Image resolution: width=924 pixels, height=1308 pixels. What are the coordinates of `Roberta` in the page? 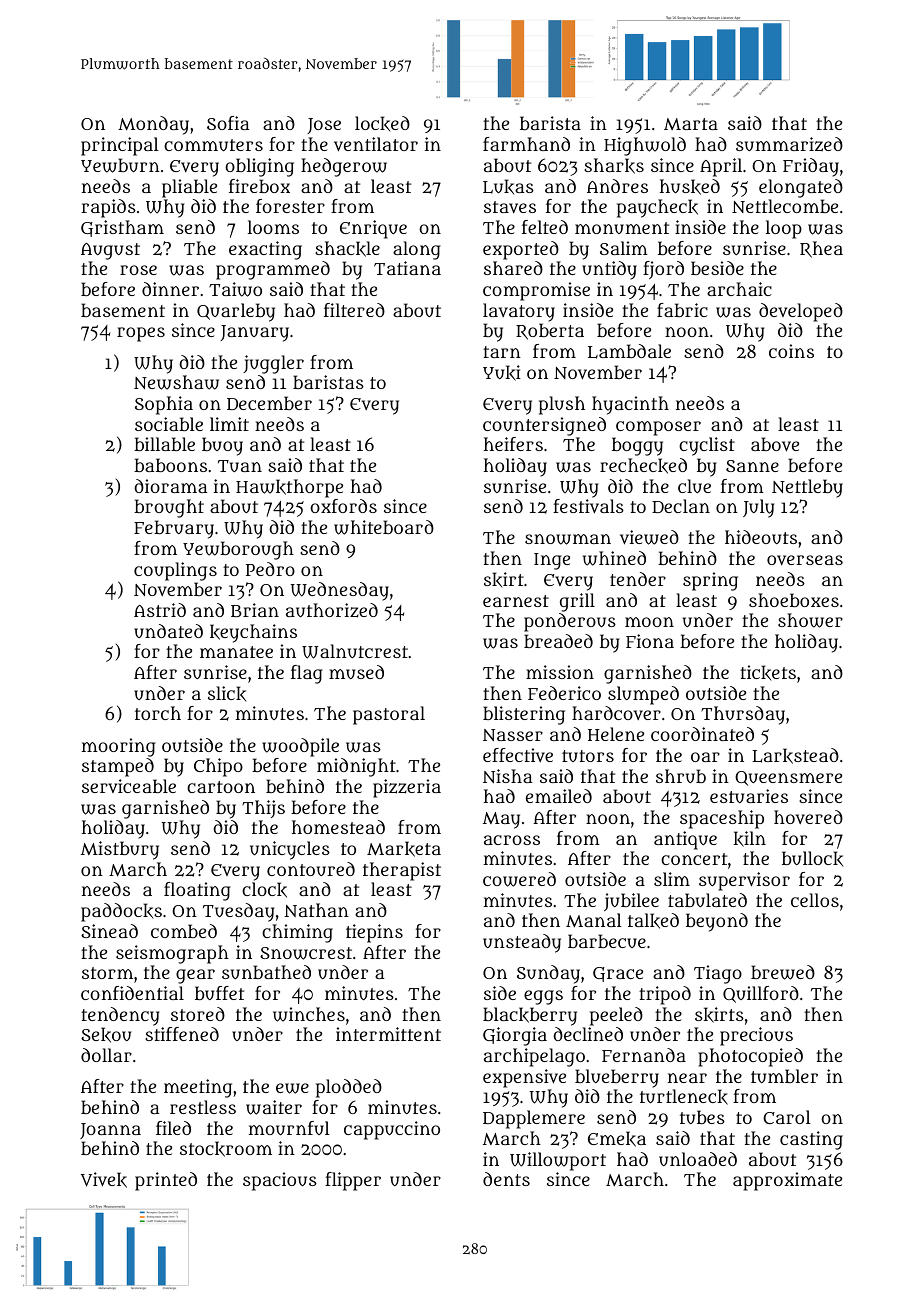 It's located at (550, 331).
